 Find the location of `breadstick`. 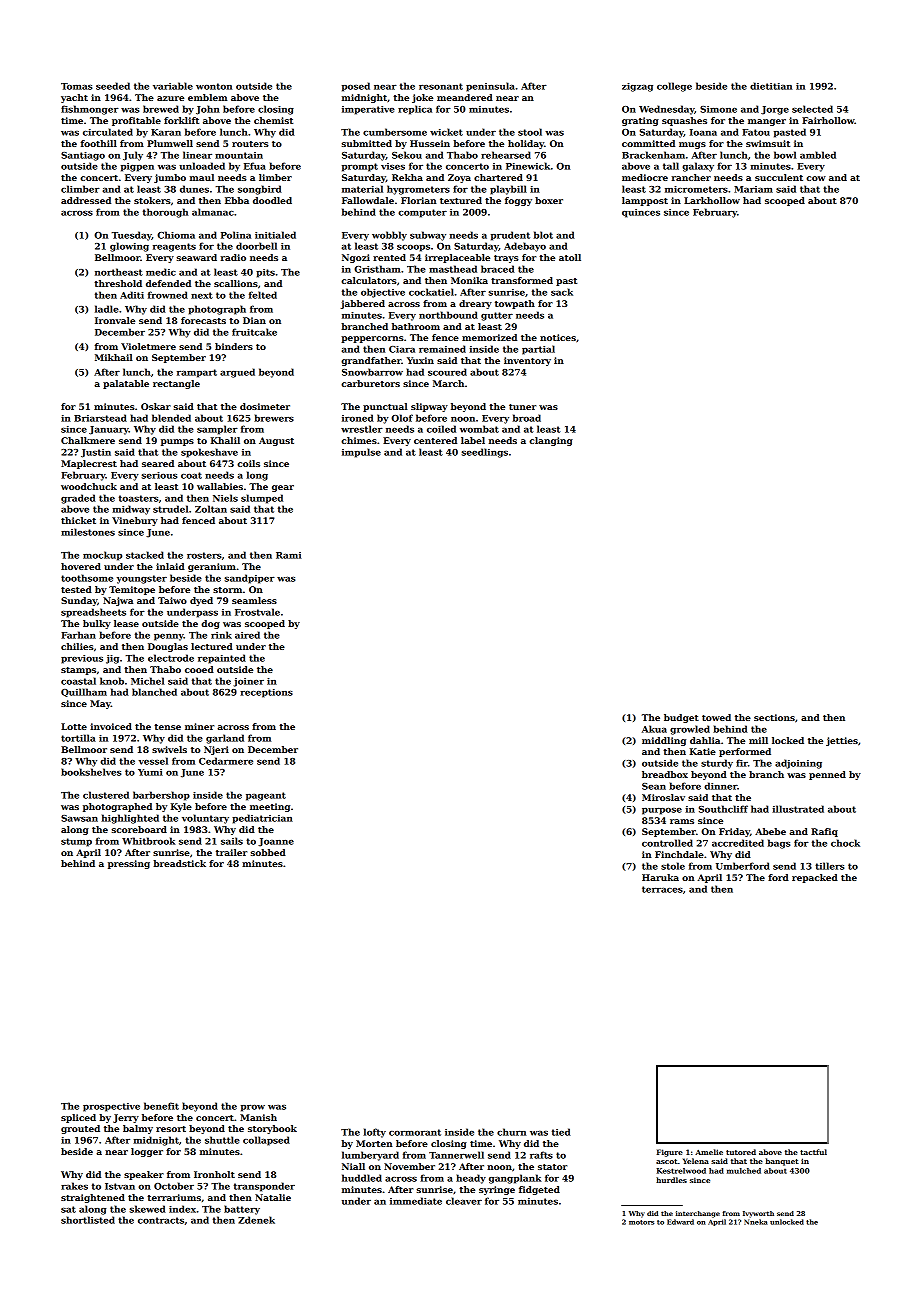

breadstick is located at coordinates (179, 863).
